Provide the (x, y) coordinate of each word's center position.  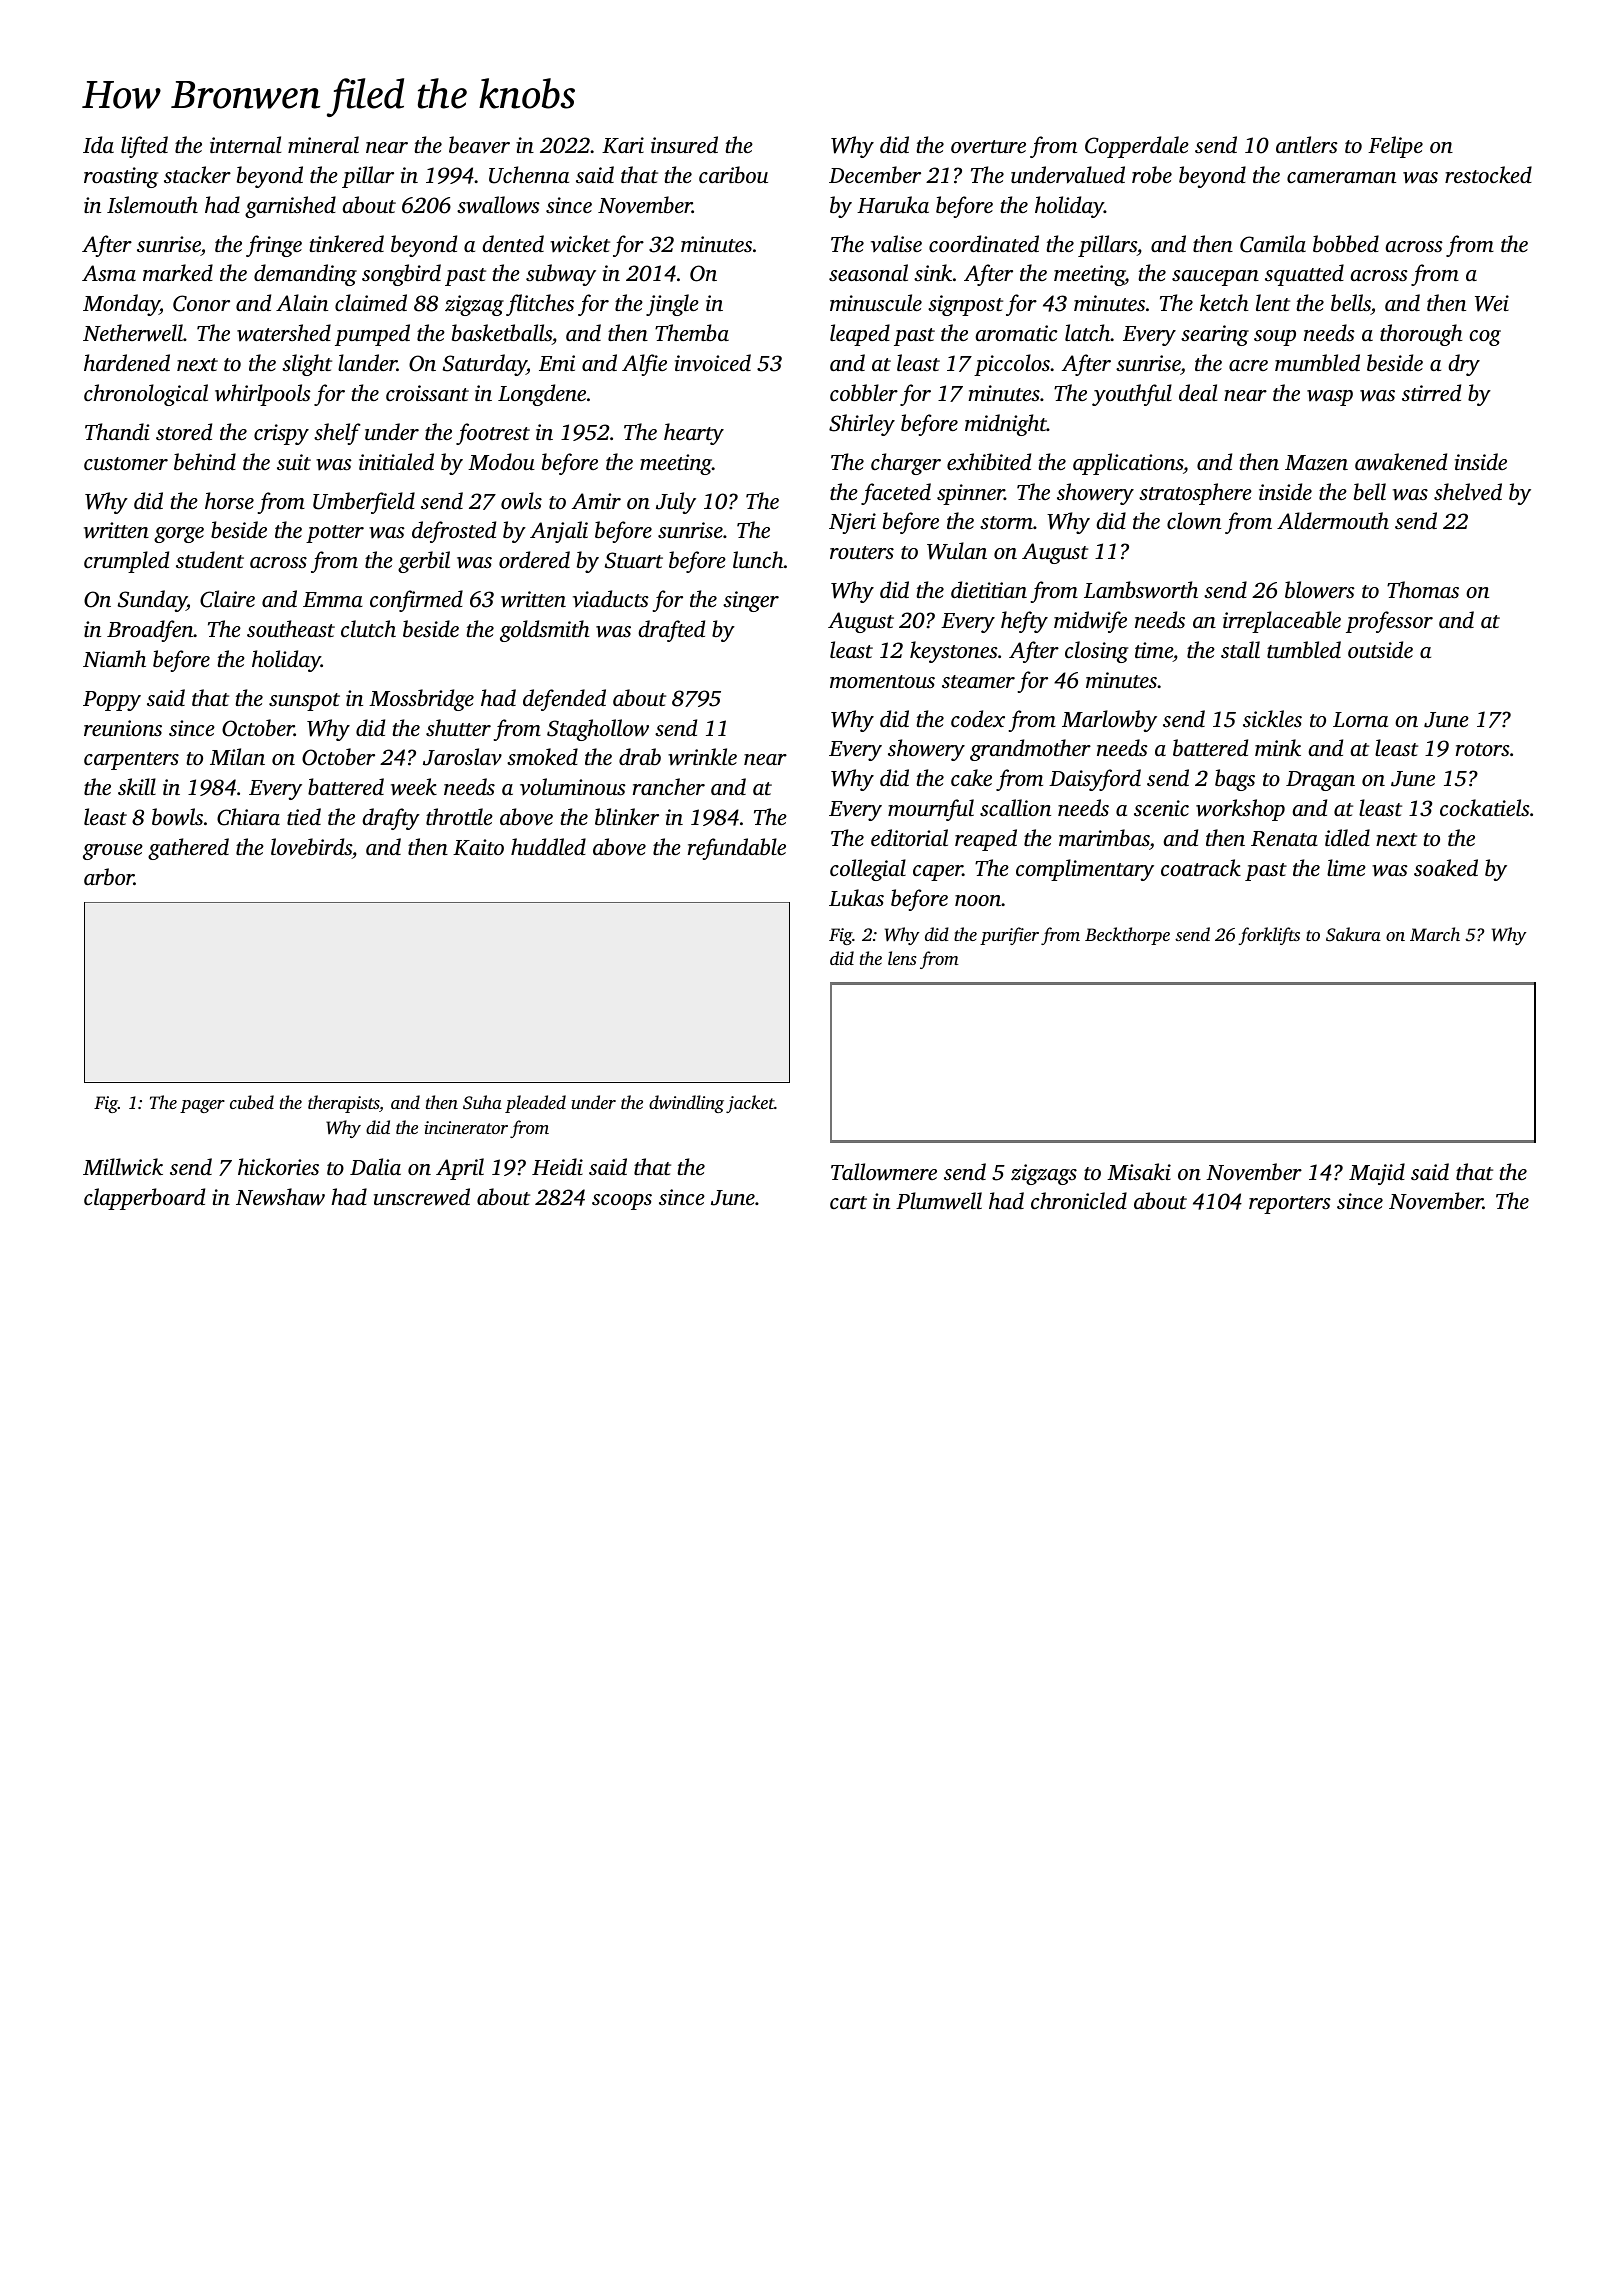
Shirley (862, 425)
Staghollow (598, 730)
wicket (580, 244)
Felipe (1395, 147)
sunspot (304, 702)
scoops (622, 1202)
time (1154, 650)
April (460, 1169)
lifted (144, 147)
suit (294, 462)
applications (1128, 464)
